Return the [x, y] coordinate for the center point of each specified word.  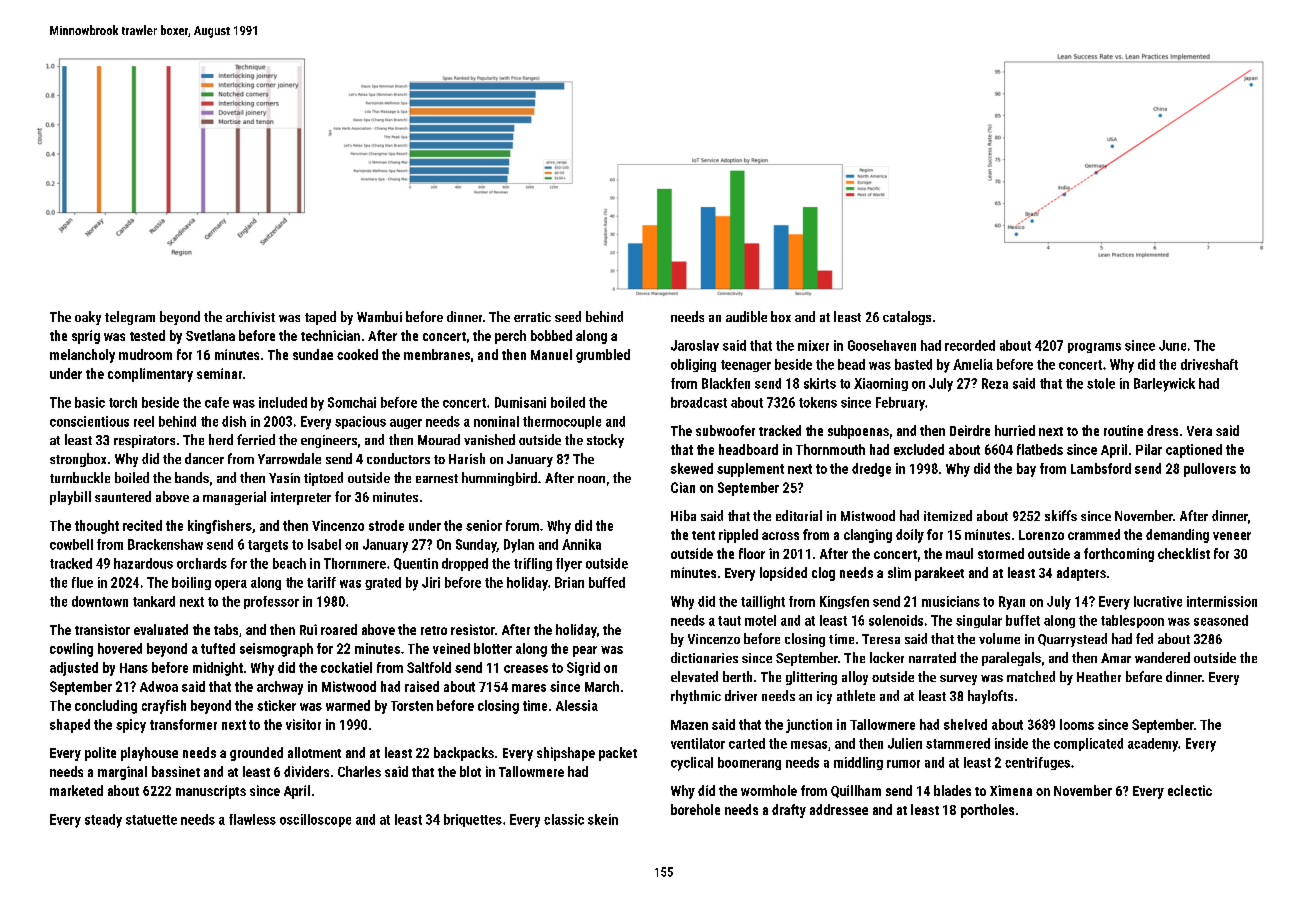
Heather [1099, 676]
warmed [348, 705]
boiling [191, 583]
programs [1094, 348]
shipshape [566, 754]
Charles [359, 771]
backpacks [464, 754]
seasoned [1221, 620]
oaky [88, 318]
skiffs [1061, 515]
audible [746, 316]
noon [591, 479]
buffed [607, 582]
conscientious [89, 421]
